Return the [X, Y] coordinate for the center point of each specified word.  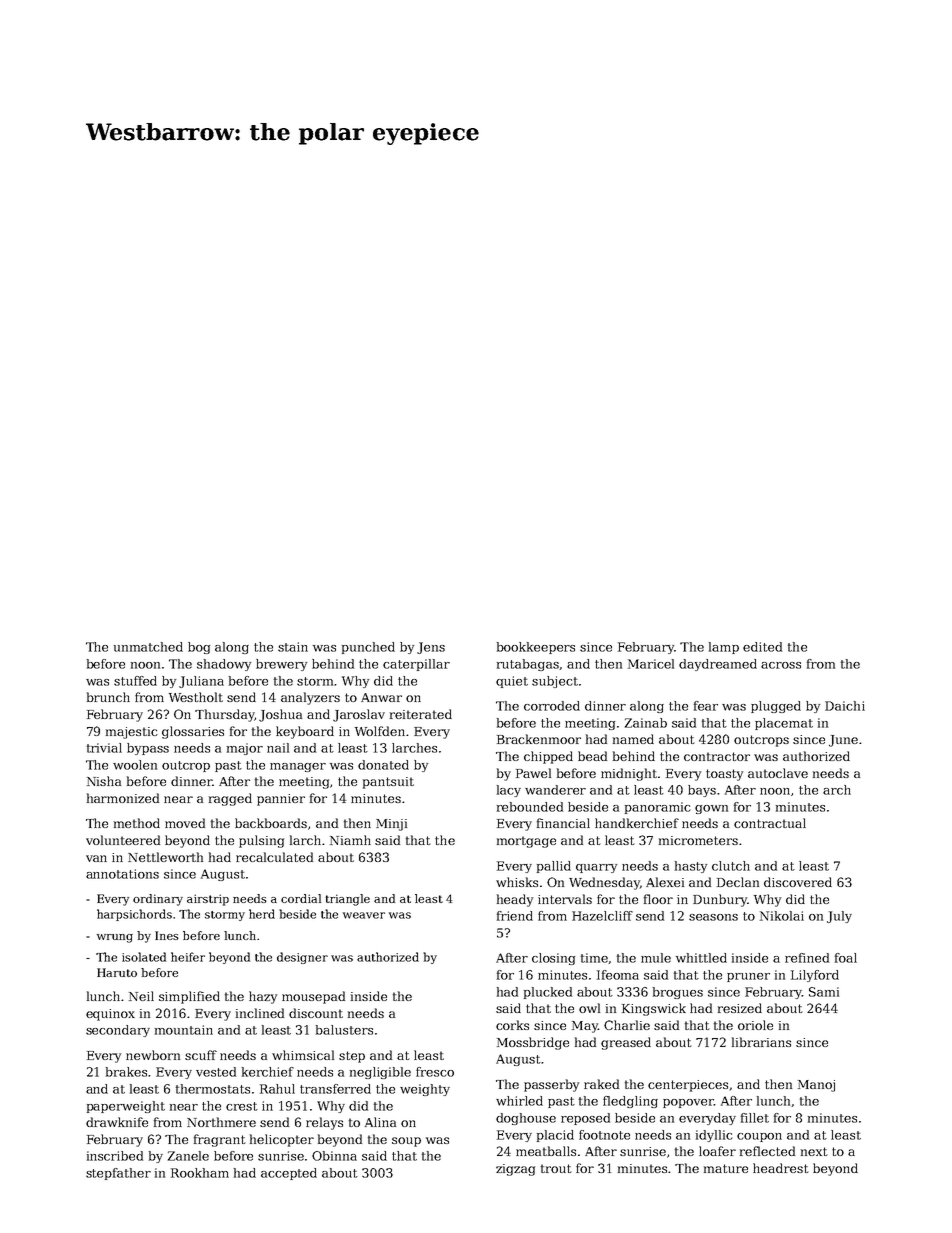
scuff [201, 1055]
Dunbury [720, 900]
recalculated [274, 857]
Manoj [816, 1086]
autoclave [778, 773]
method [137, 823]
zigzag [515, 1170]
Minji [391, 825]
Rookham [200, 1173]
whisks [517, 882]
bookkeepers [536, 648]
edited [762, 647]
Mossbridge [533, 1043]
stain [293, 647]
